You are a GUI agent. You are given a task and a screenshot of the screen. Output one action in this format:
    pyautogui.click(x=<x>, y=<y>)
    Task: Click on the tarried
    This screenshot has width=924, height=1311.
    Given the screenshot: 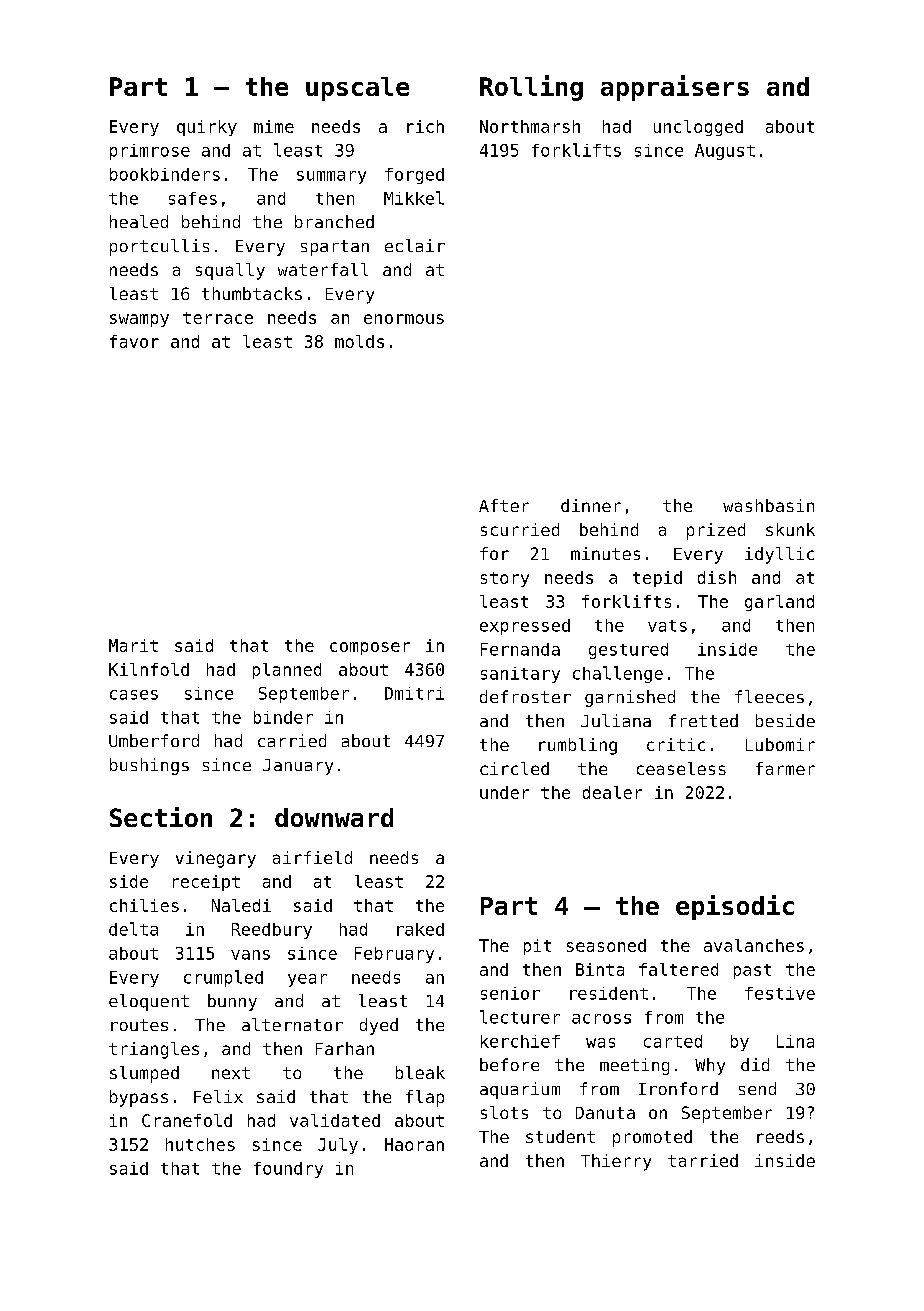 What is the action you would take?
    pyautogui.click(x=703, y=1160)
